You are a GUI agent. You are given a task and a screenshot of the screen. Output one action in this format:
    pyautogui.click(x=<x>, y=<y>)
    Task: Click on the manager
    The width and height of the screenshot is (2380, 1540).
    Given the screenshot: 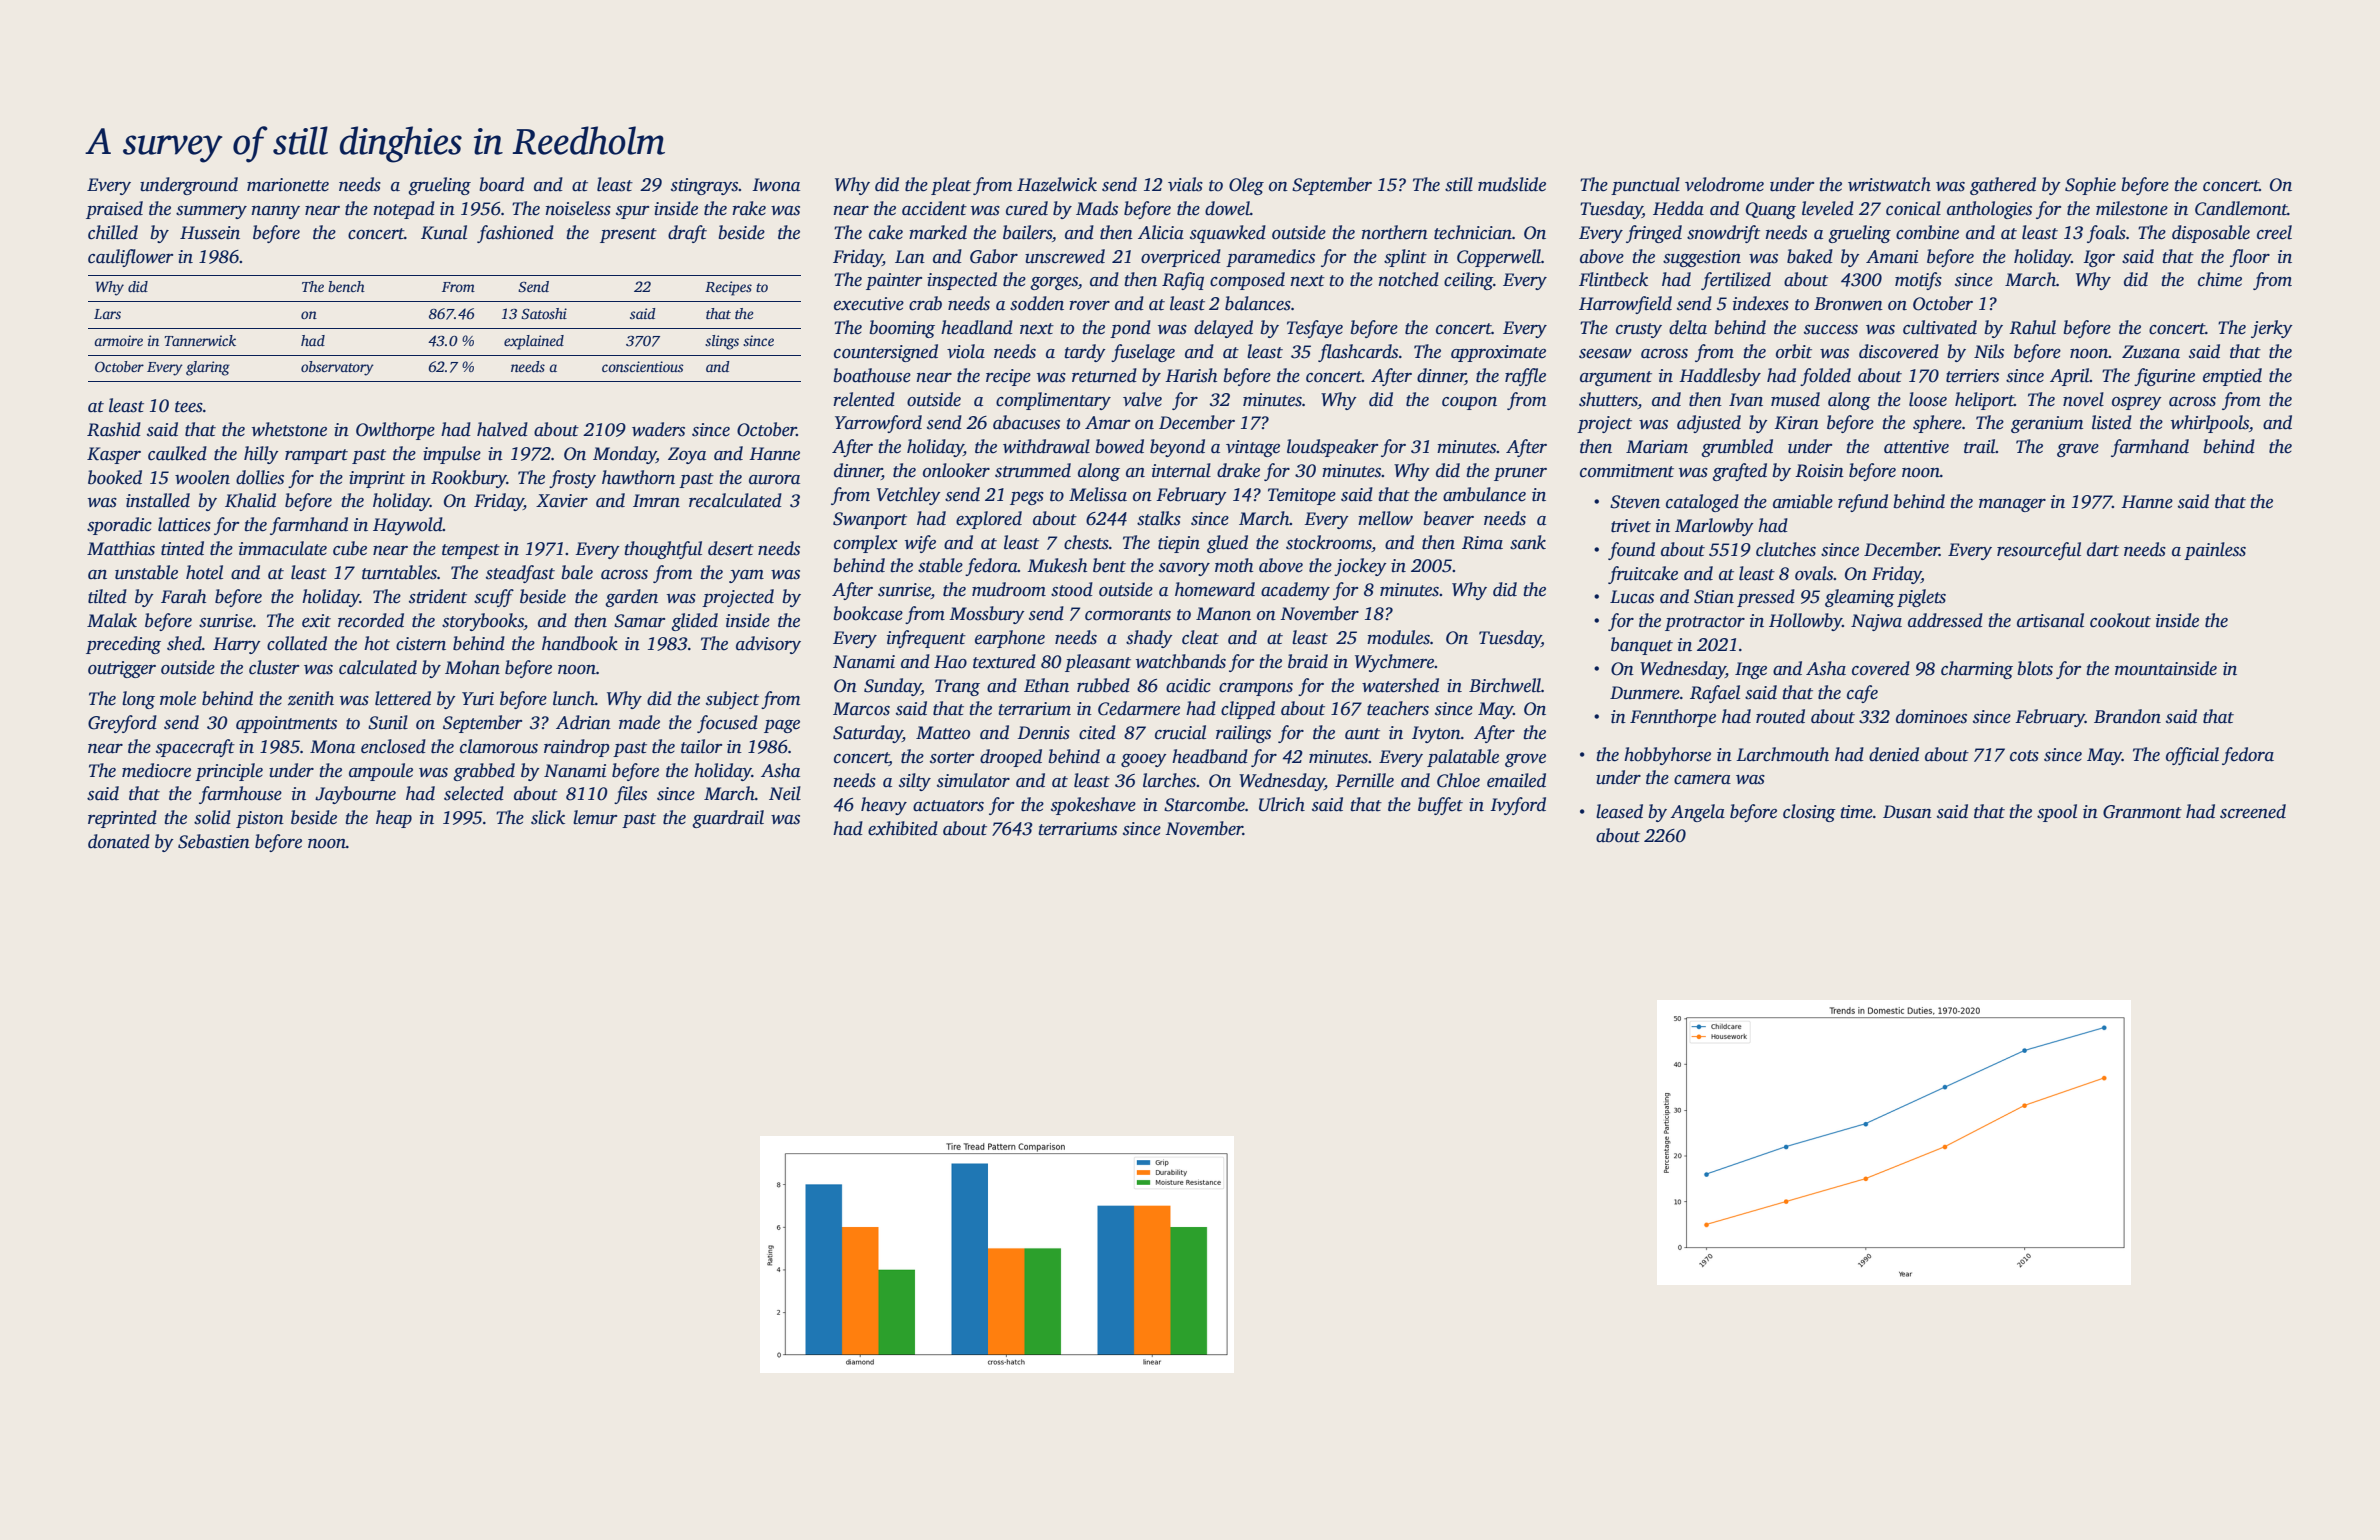 What is the action you would take?
    pyautogui.click(x=2012, y=505)
